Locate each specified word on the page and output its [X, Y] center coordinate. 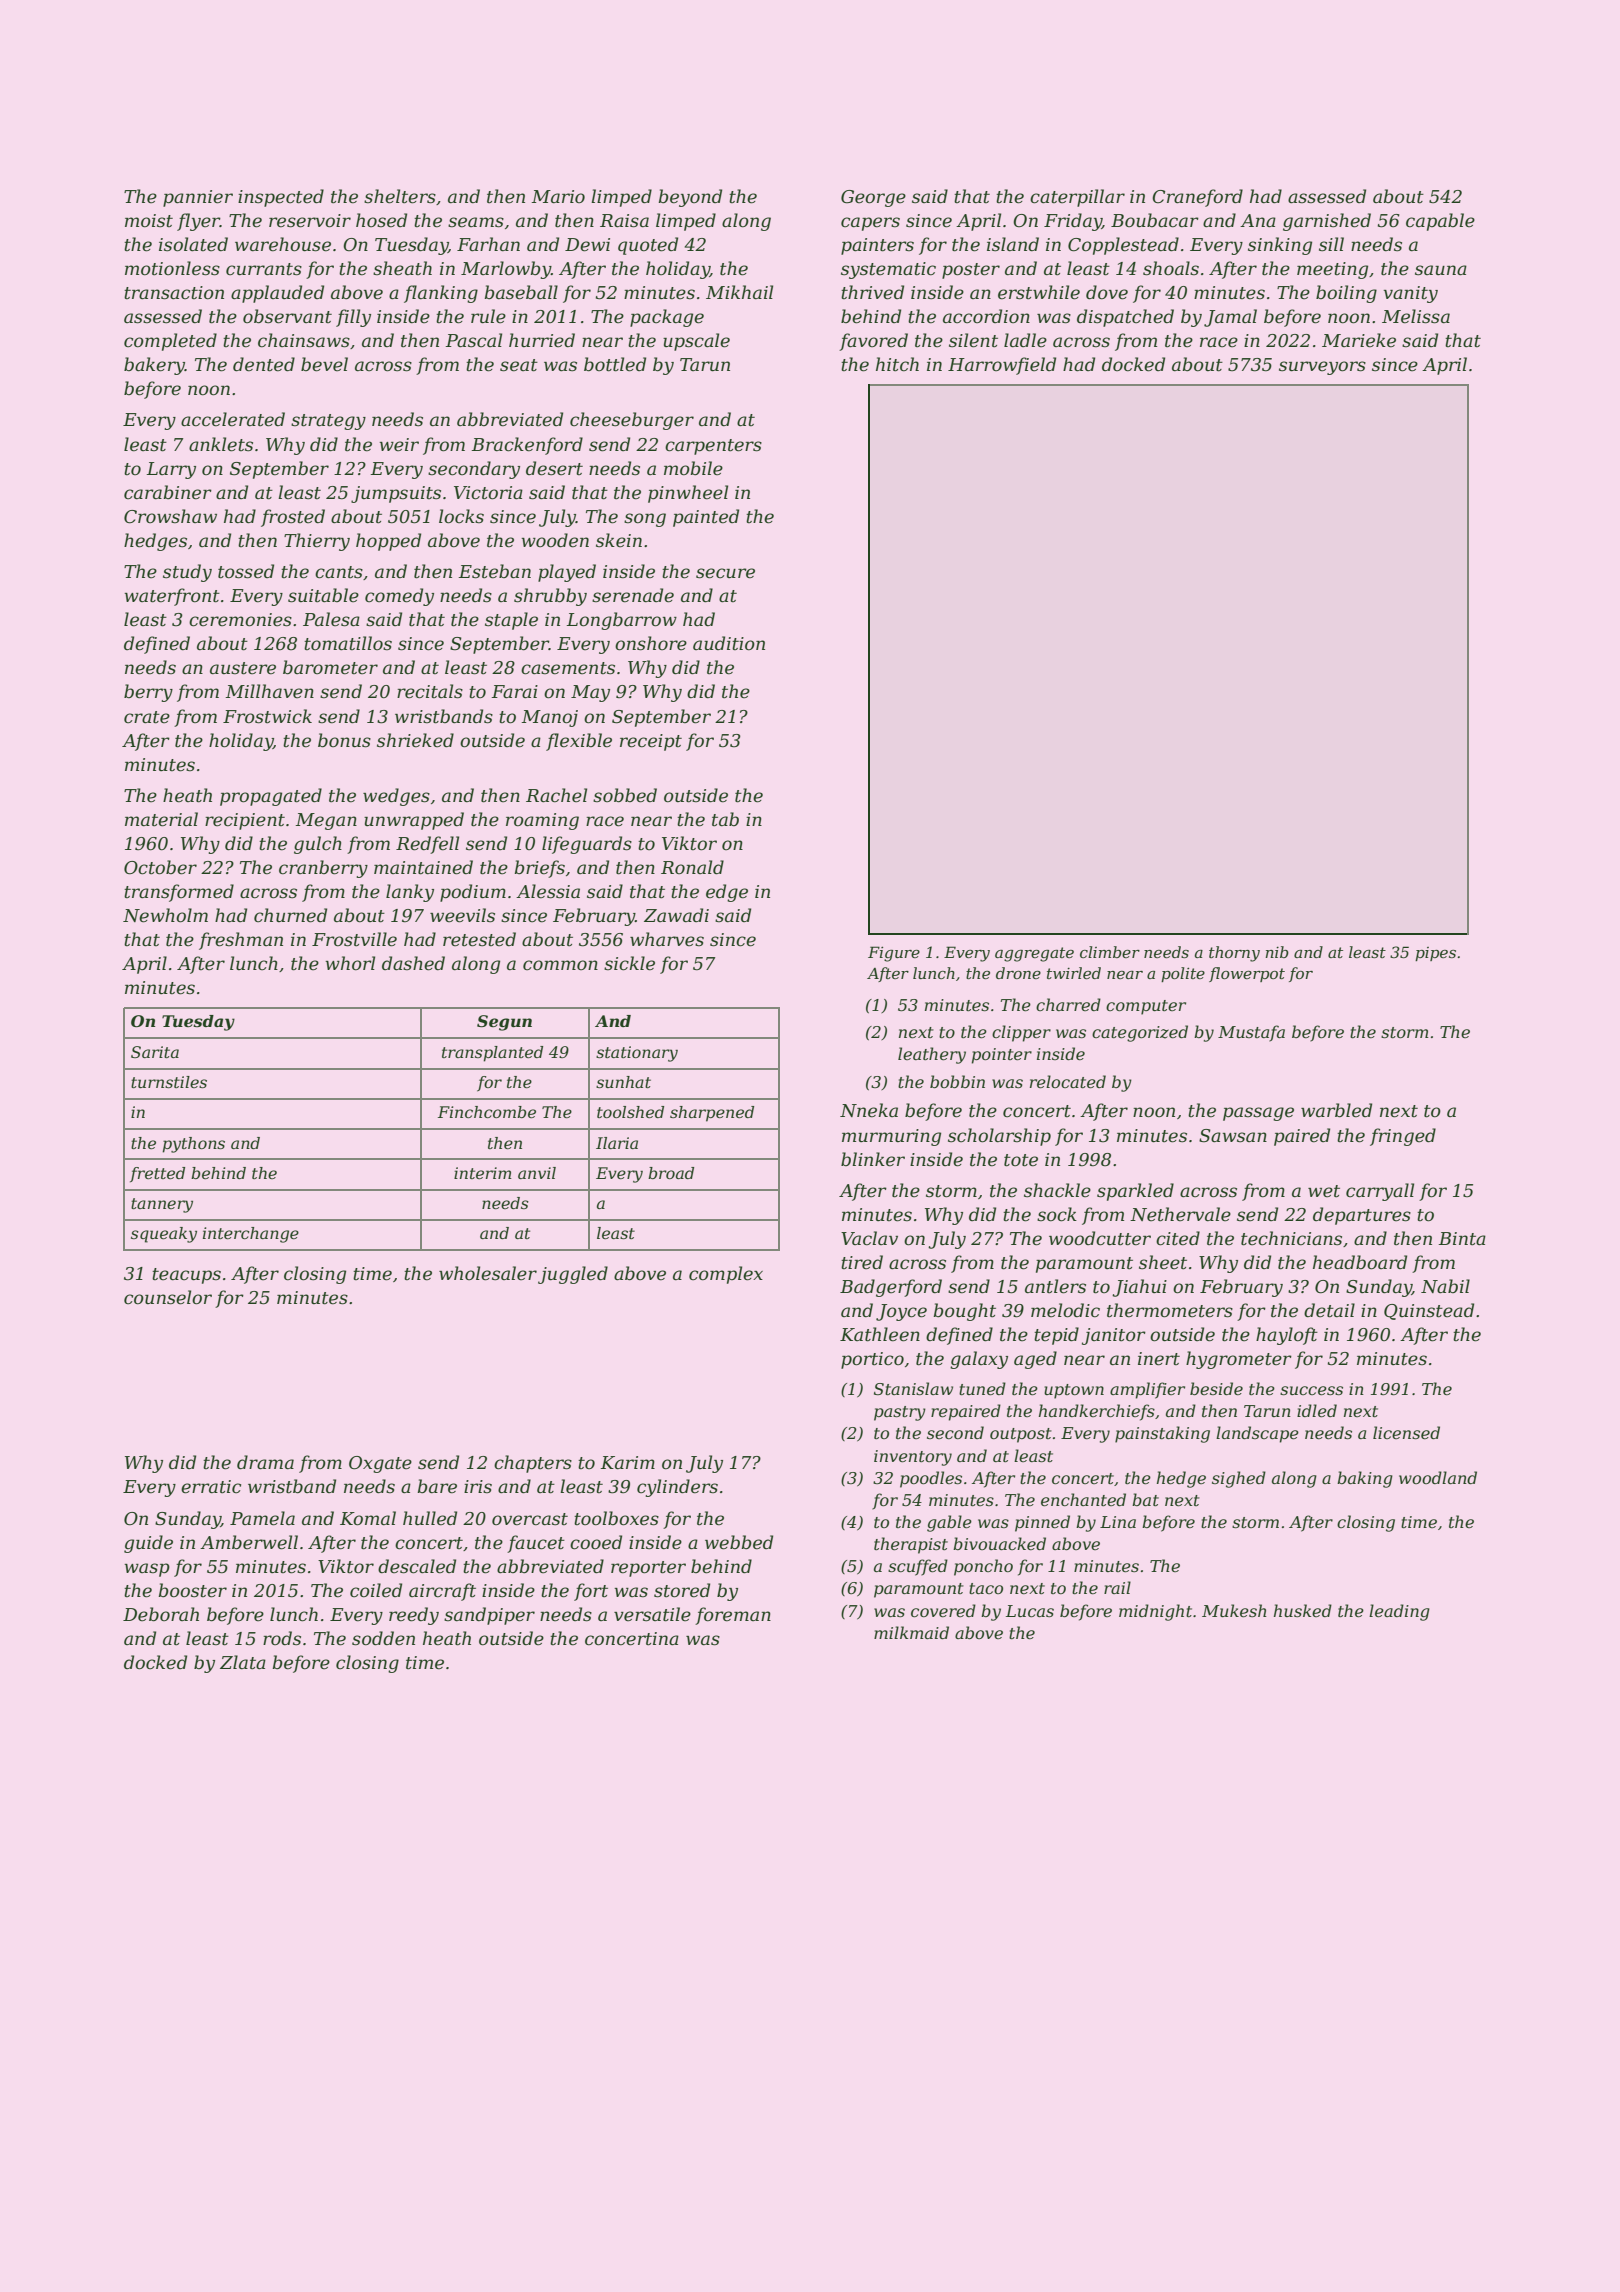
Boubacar [1155, 220]
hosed [381, 220]
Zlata [243, 1662]
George [873, 198]
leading [1399, 1612]
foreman [733, 1616]
